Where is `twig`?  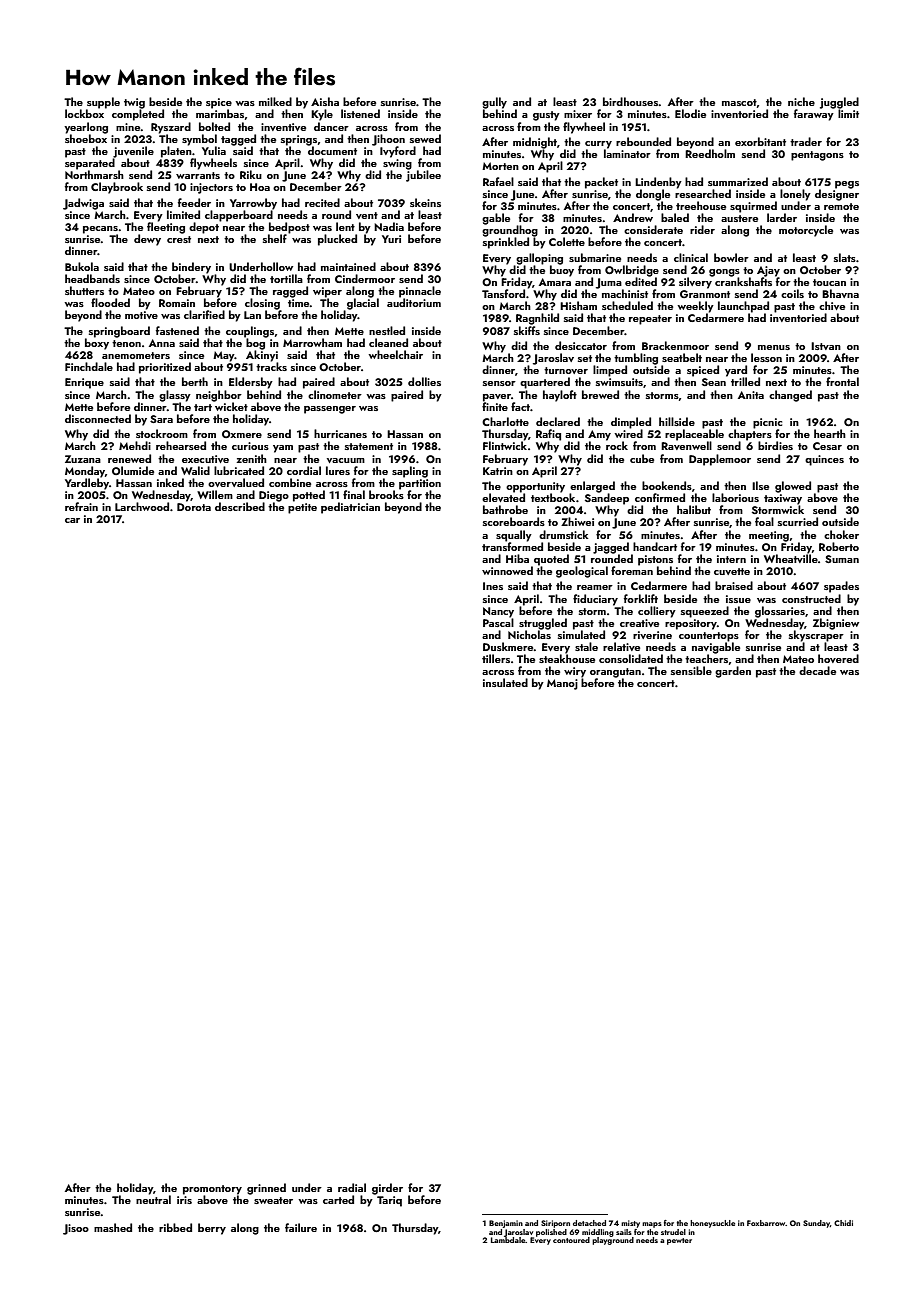 twig is located at coordinates (134, 103).
